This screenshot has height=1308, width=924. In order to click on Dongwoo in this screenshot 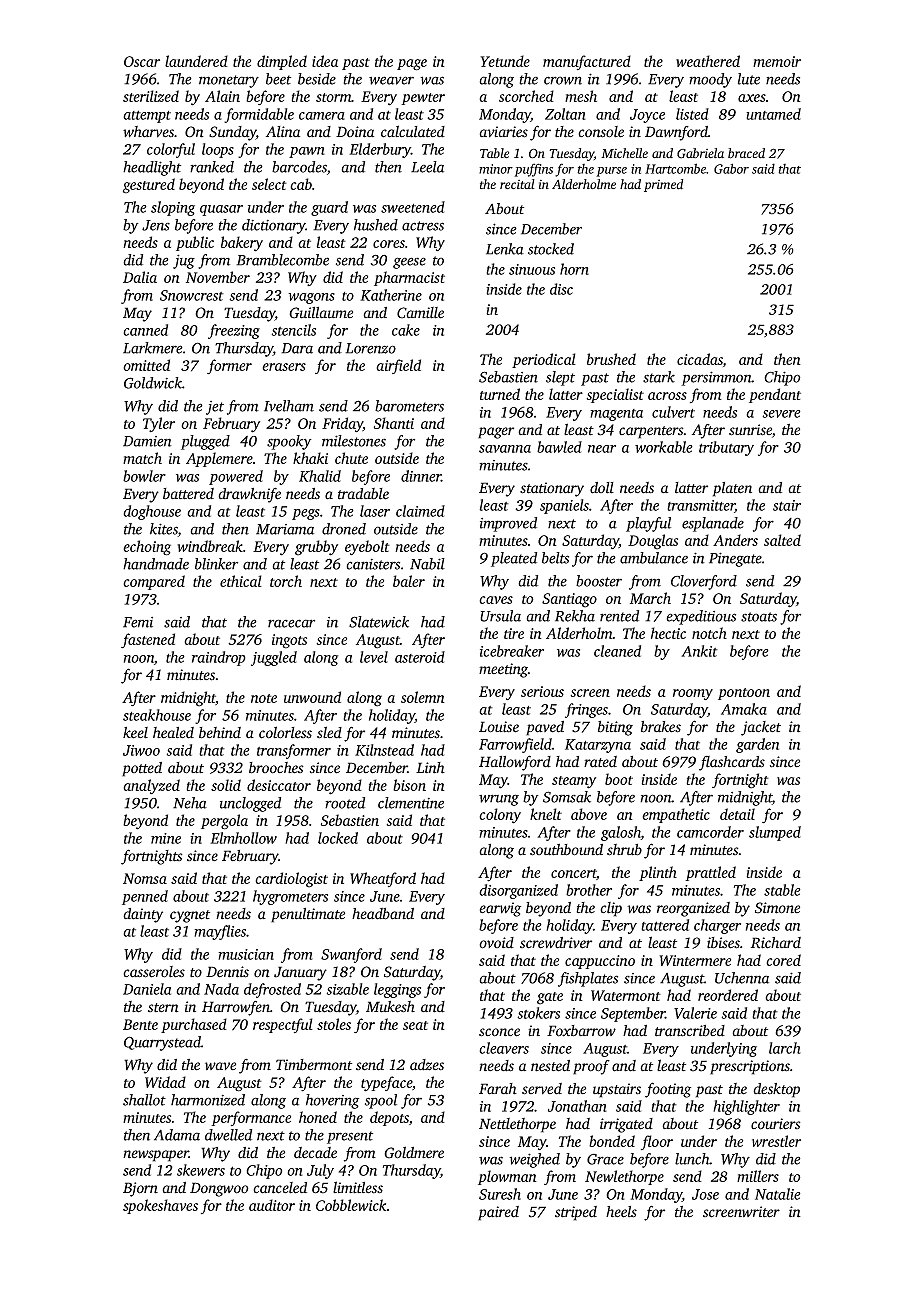, I will do `click(219, 1189)`.
